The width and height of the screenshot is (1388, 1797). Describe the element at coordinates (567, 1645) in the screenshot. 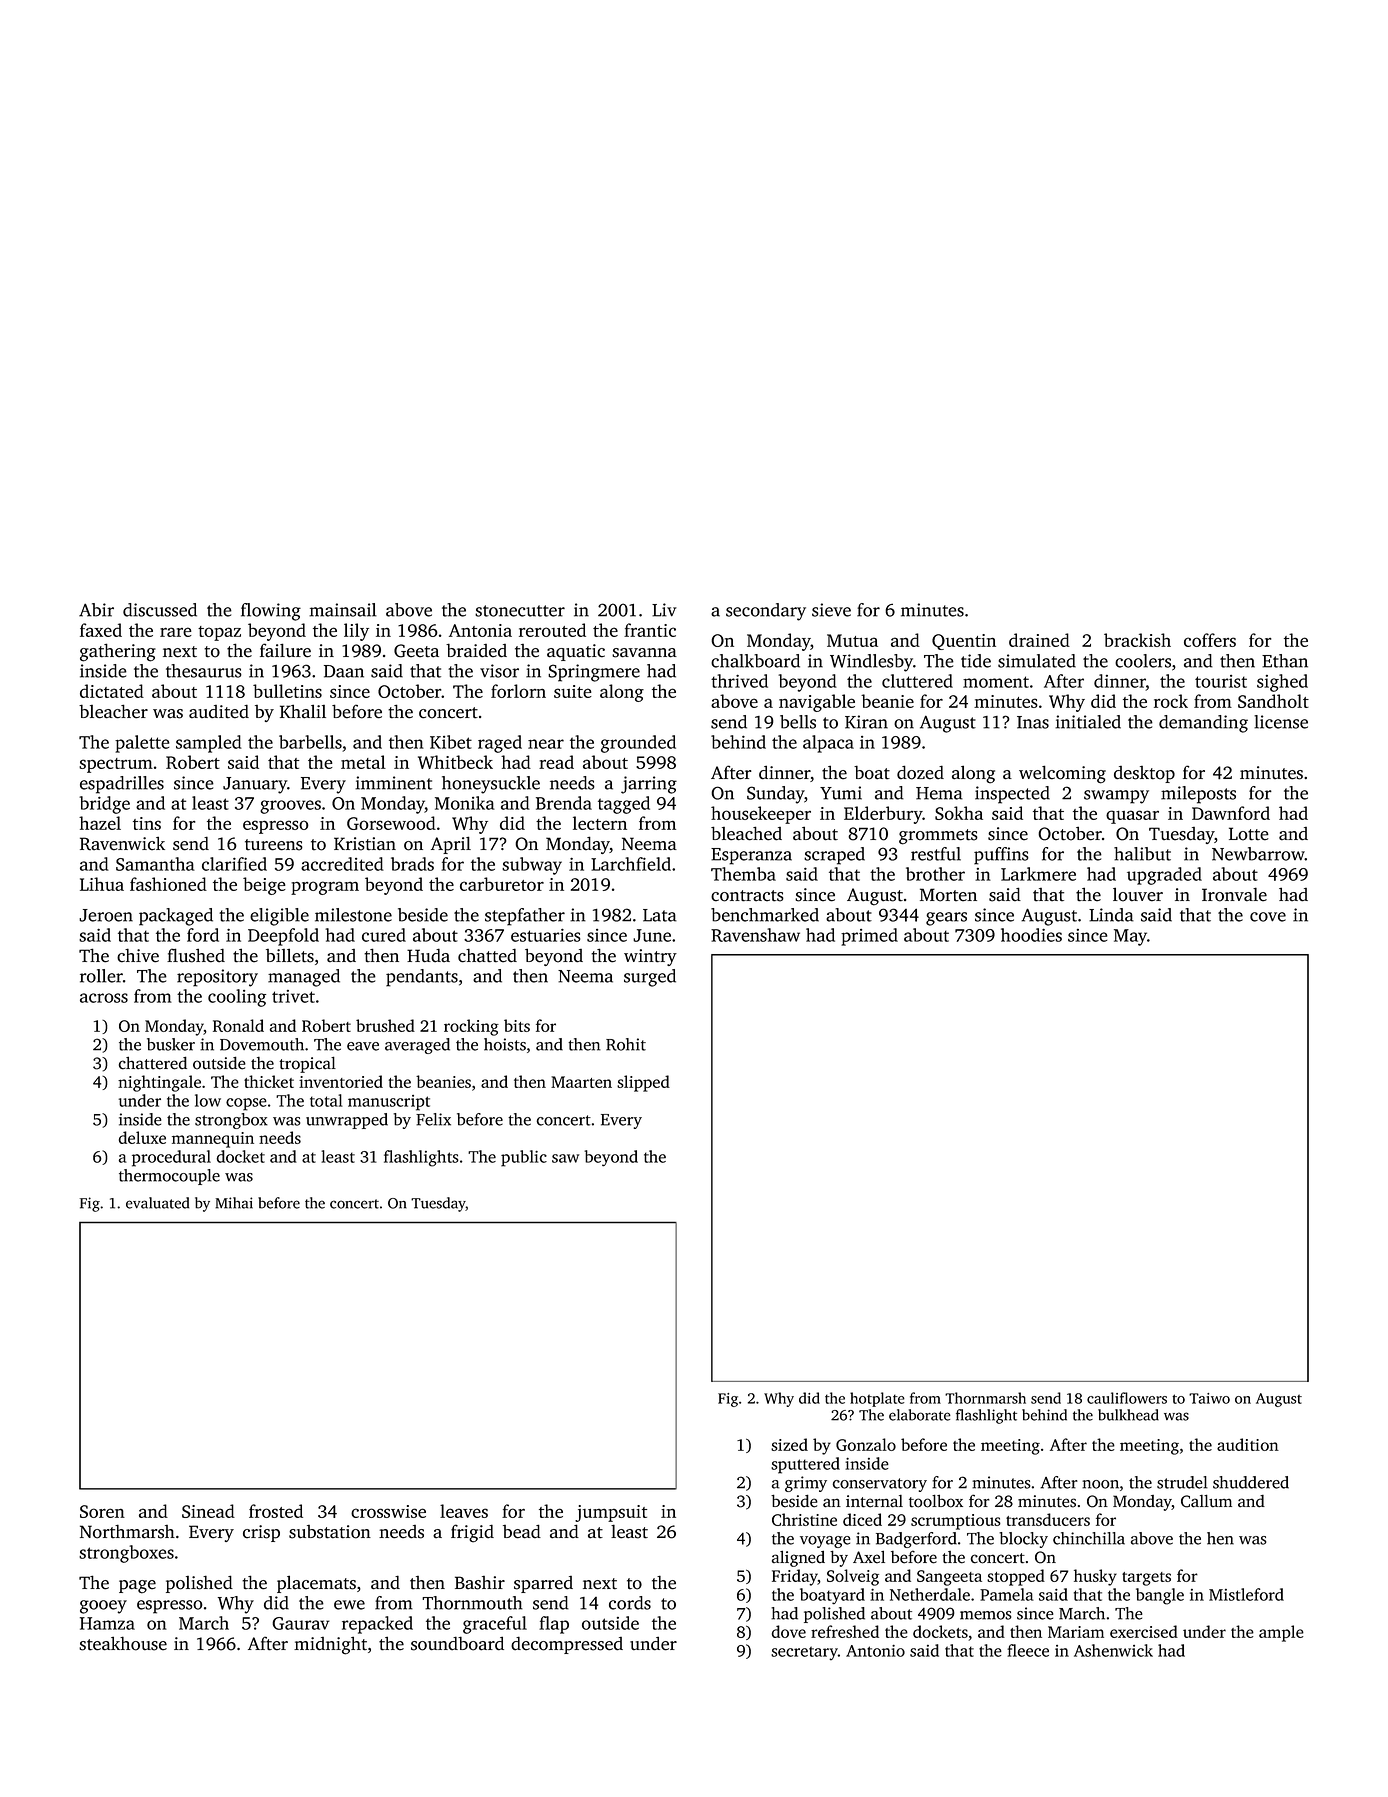

I see `decompressed` at that location.
